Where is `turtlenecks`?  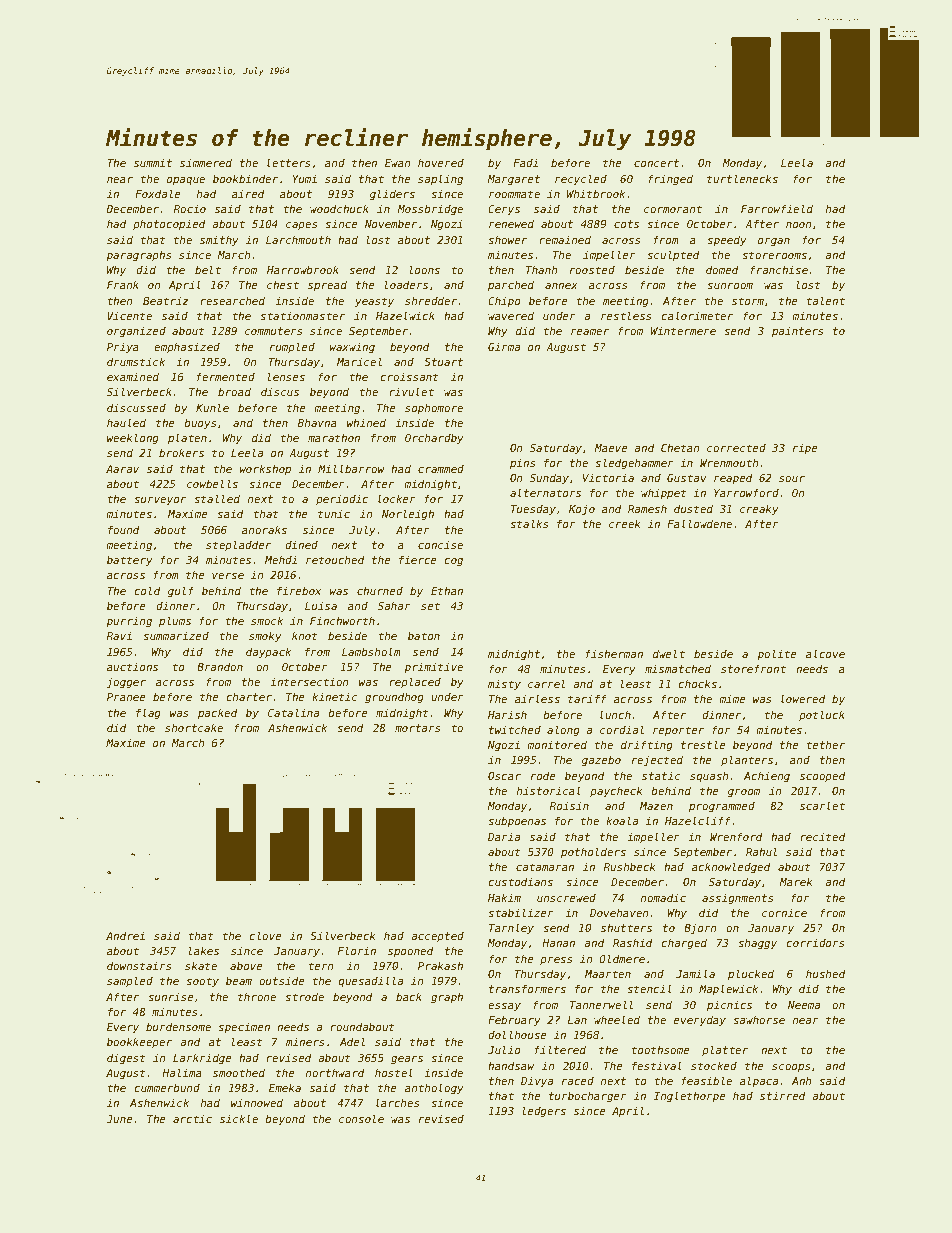
turtlenecks is located at coordinates (742, 178).
